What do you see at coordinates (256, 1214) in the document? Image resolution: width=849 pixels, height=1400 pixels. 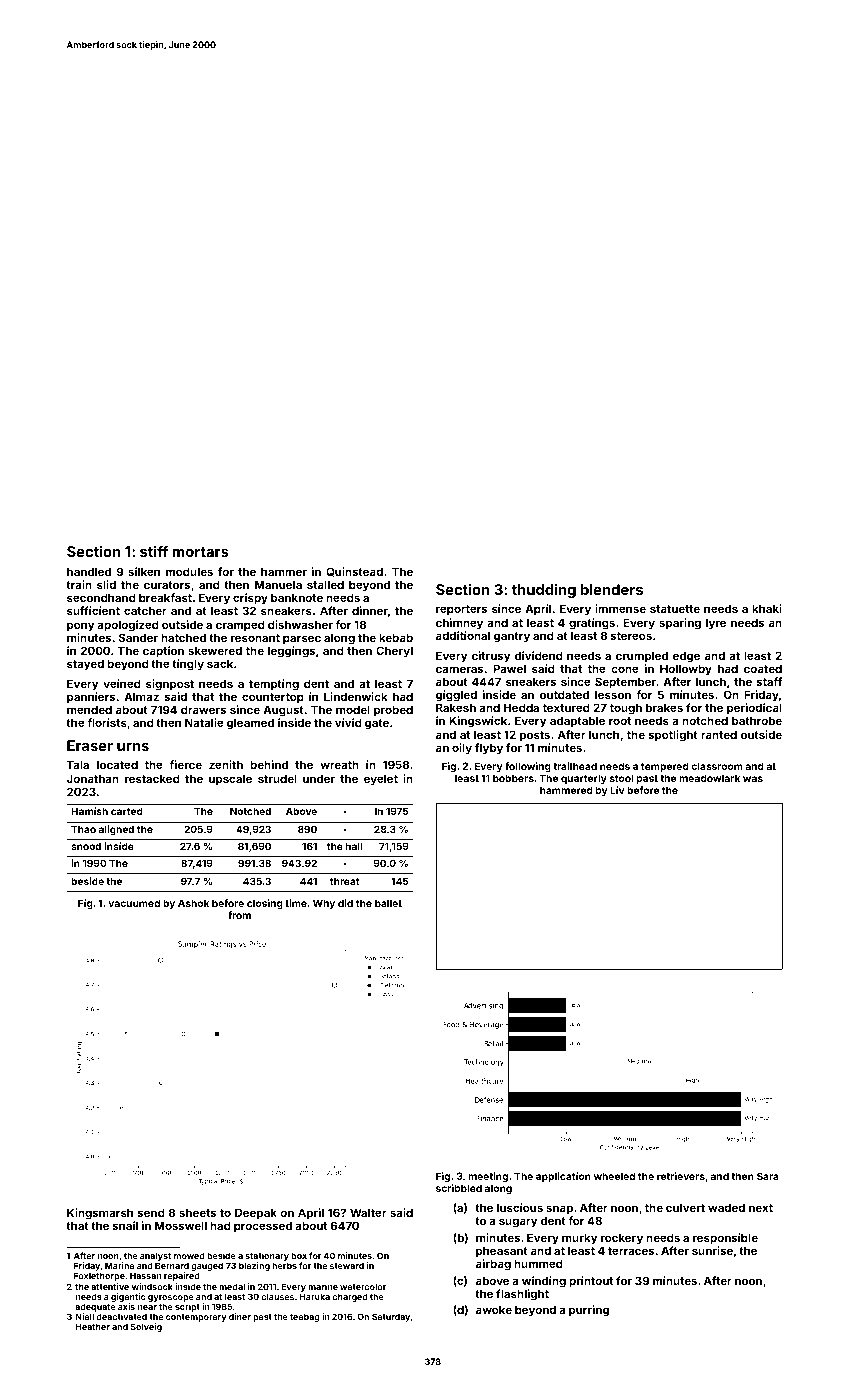 I see `Deepak` at bounding box center [256, 1214].
